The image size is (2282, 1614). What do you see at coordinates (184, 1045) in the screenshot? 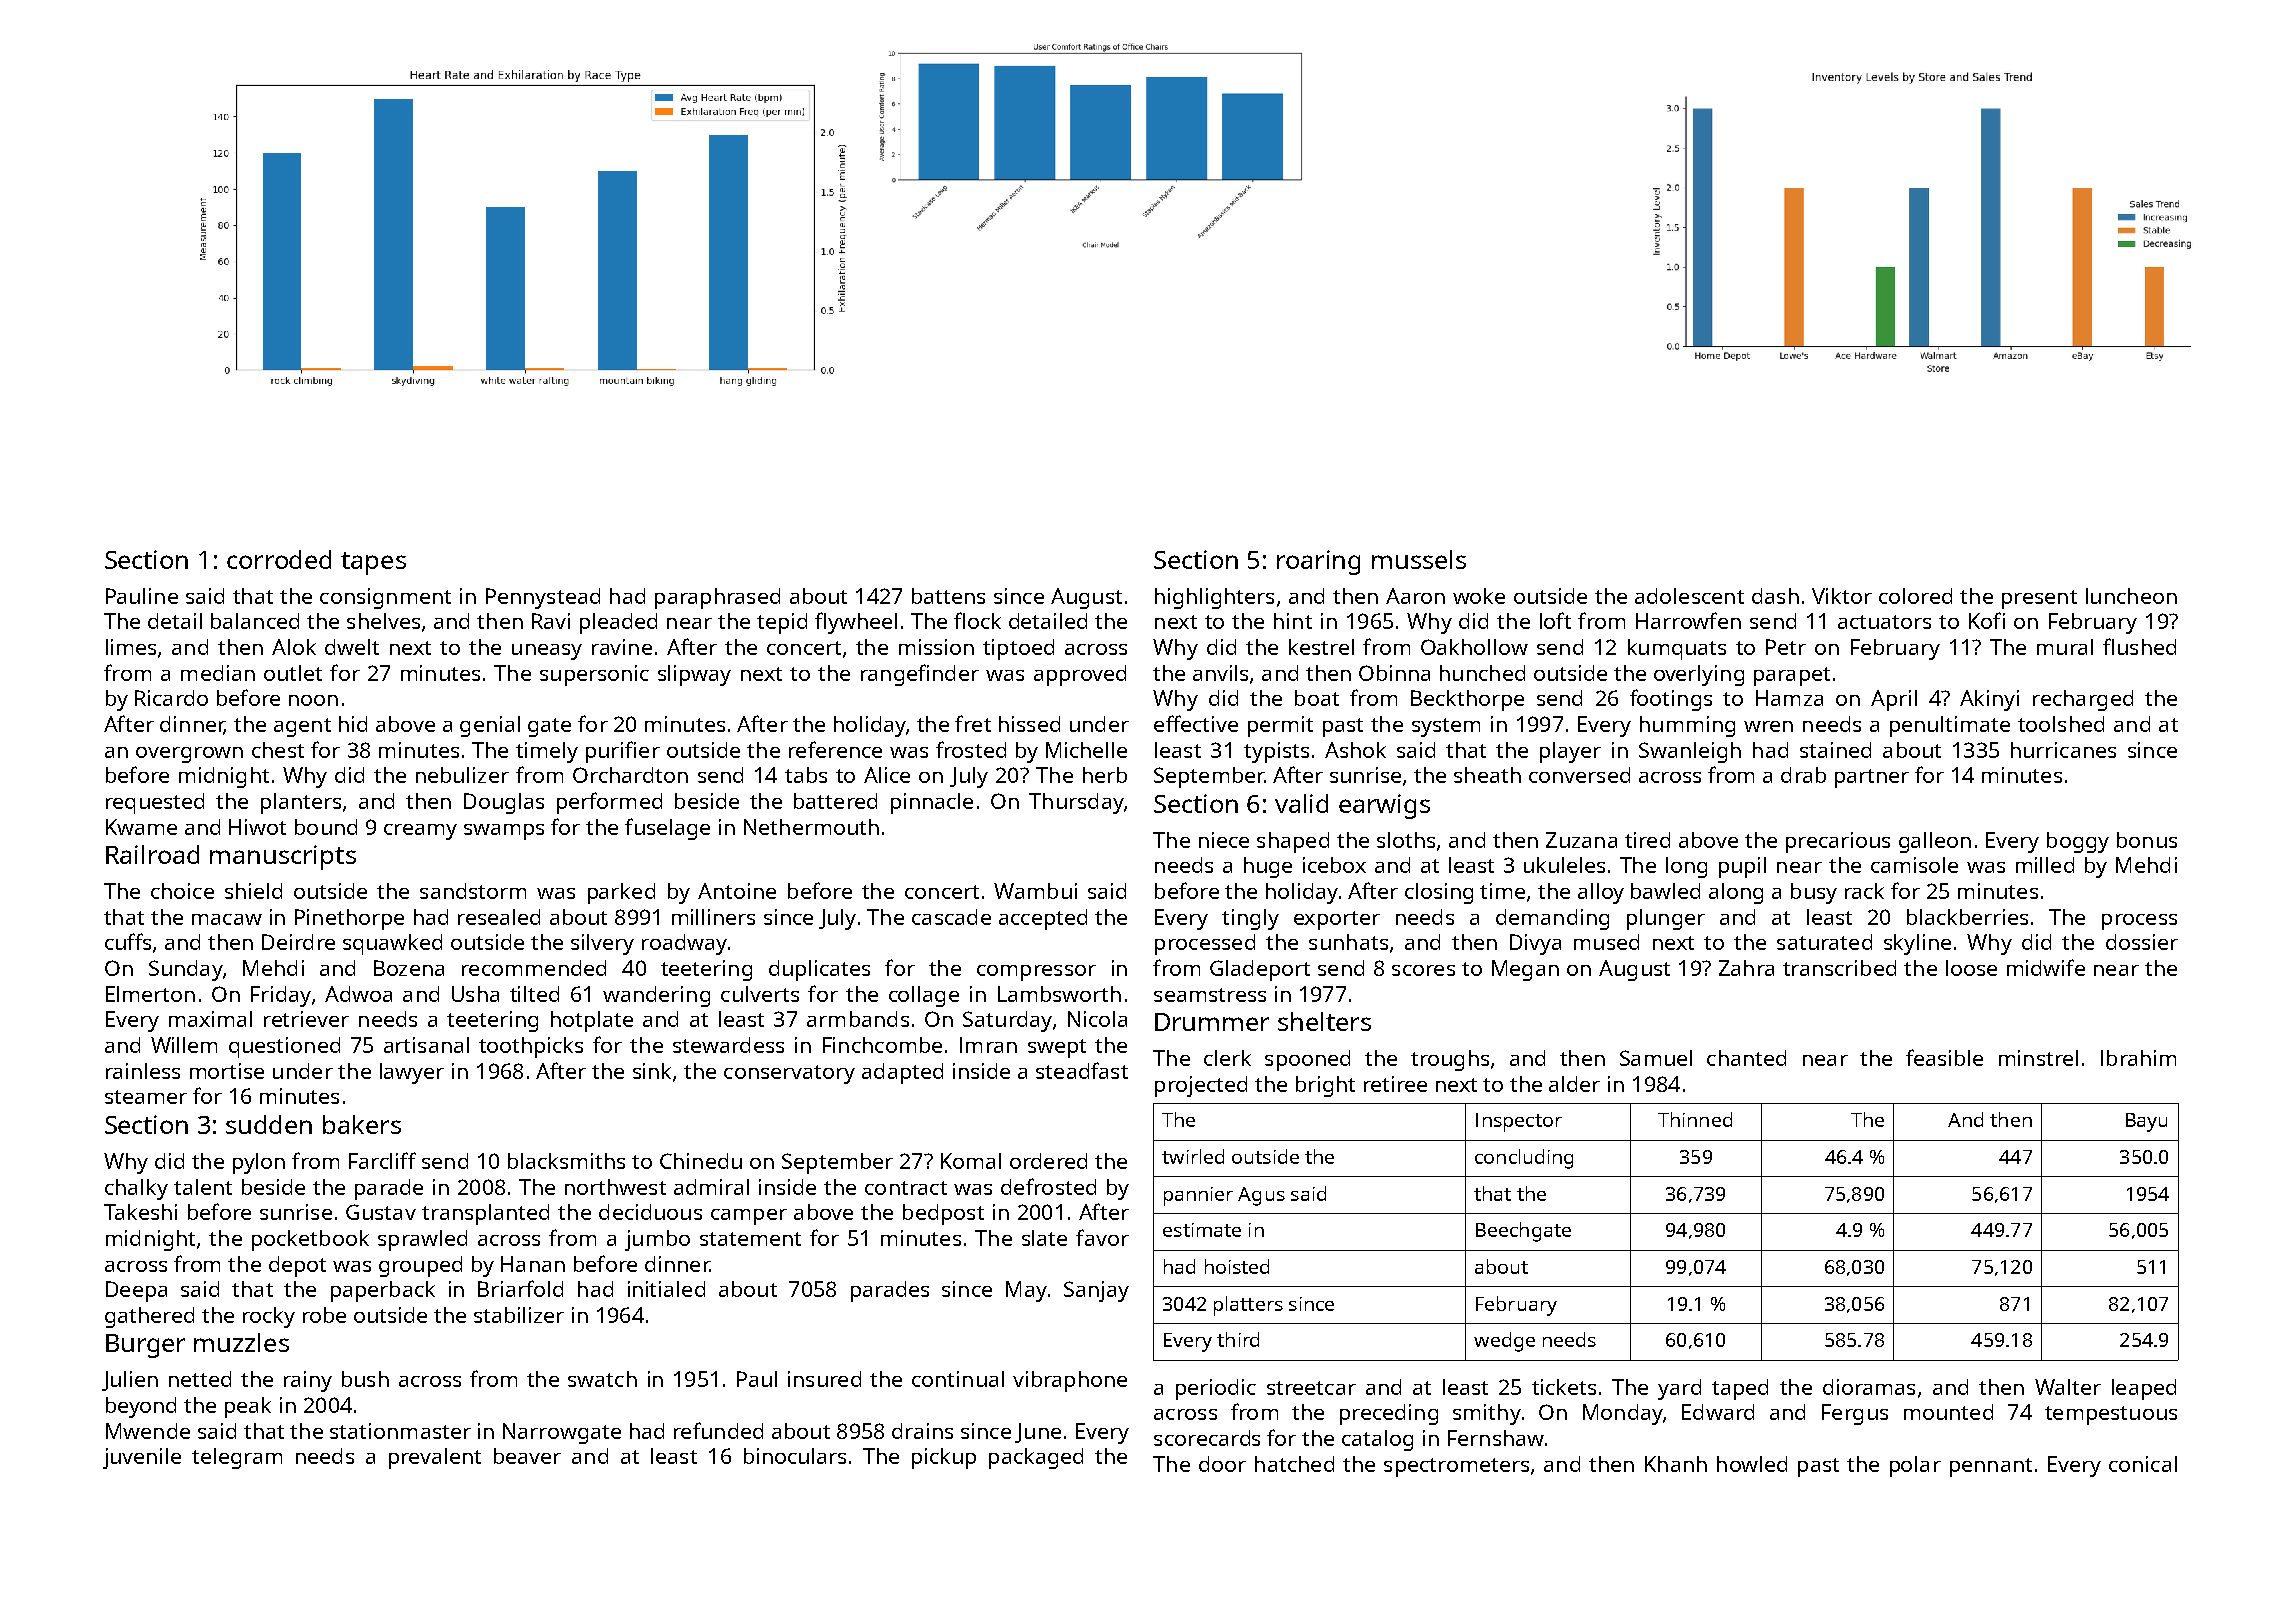
I see `Willem` at bounding box center [184, 1045].
